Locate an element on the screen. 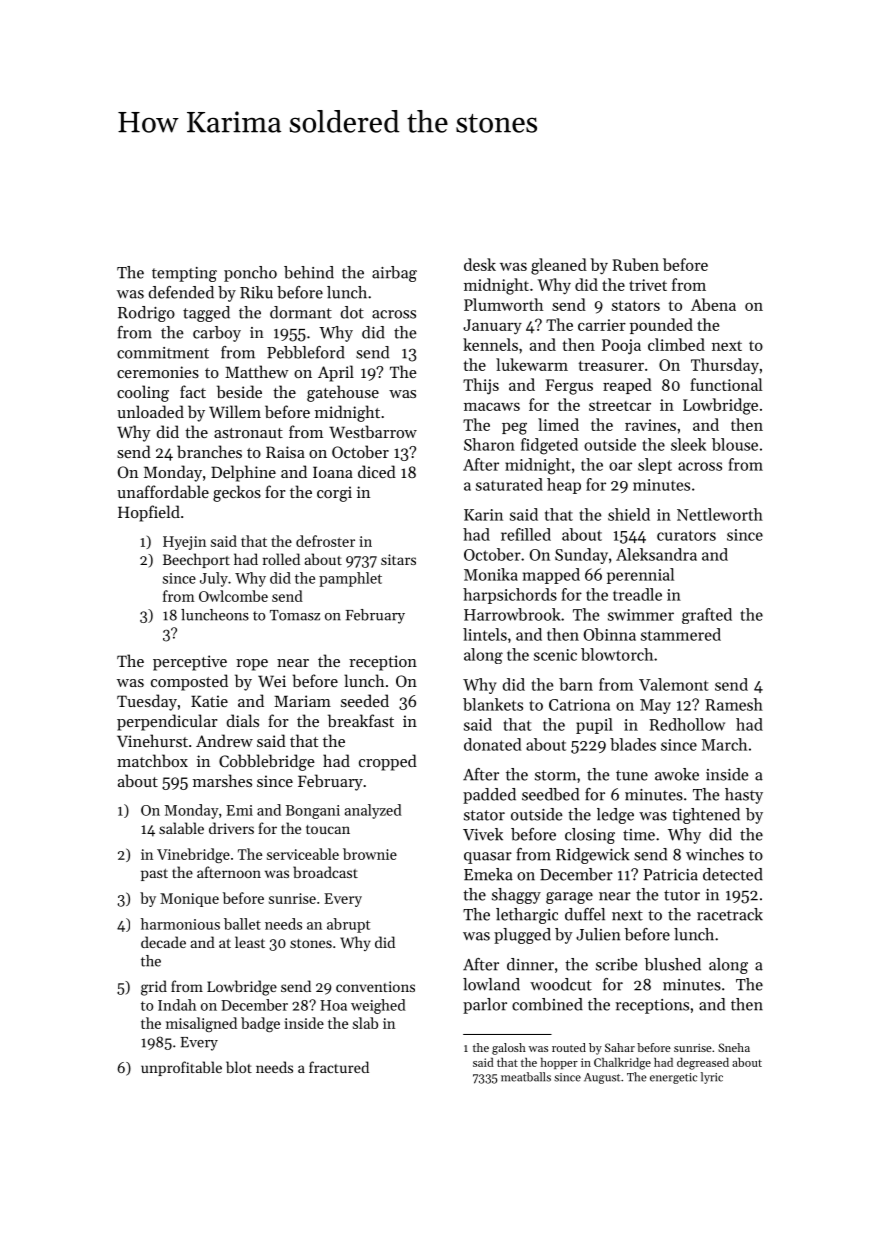 The width and height of the screenshot is (880, 1248). blot is located at coordinates (239, 1067).
